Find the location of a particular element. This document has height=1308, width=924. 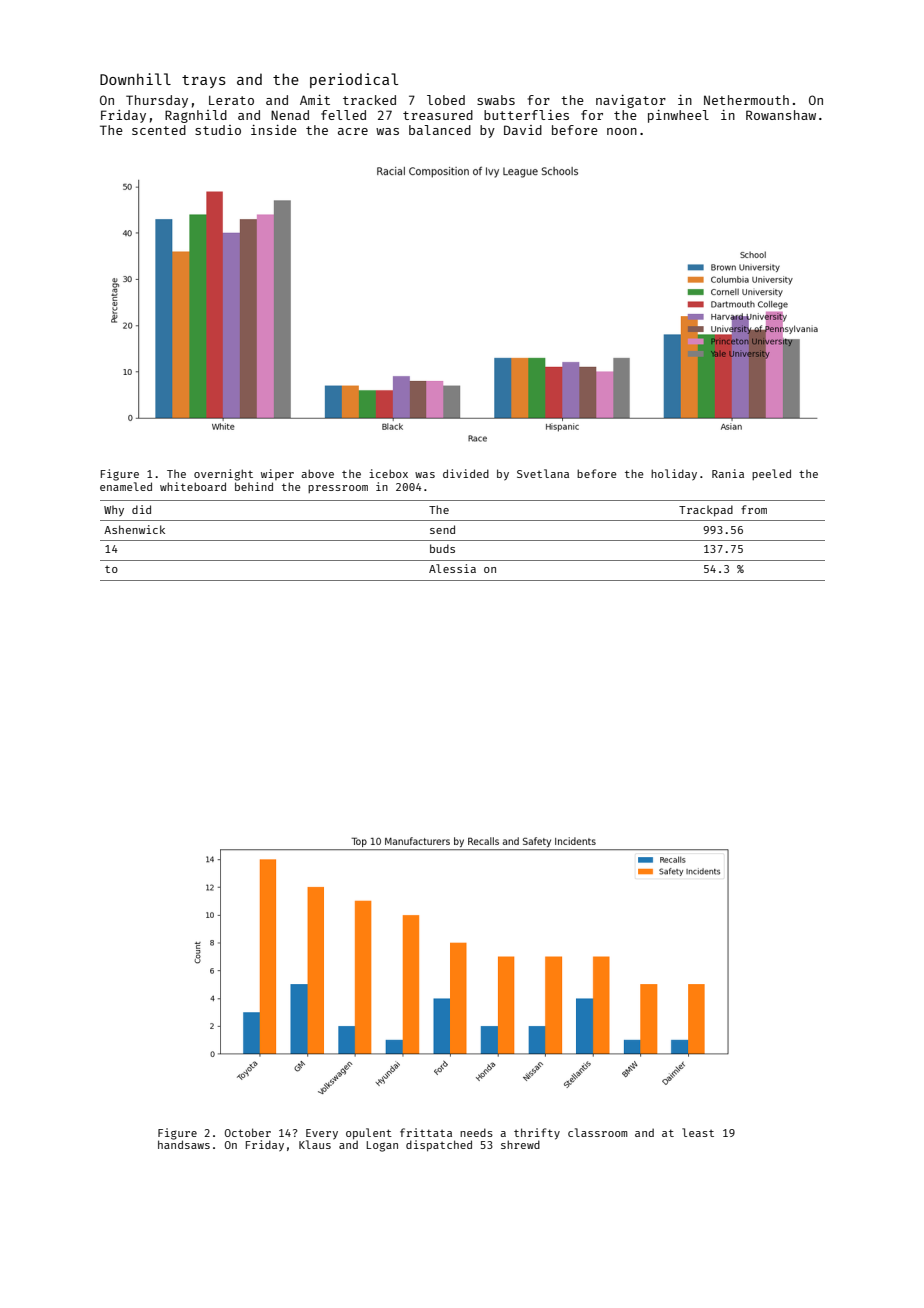

Alessia is located at coordinates (452, 568).
